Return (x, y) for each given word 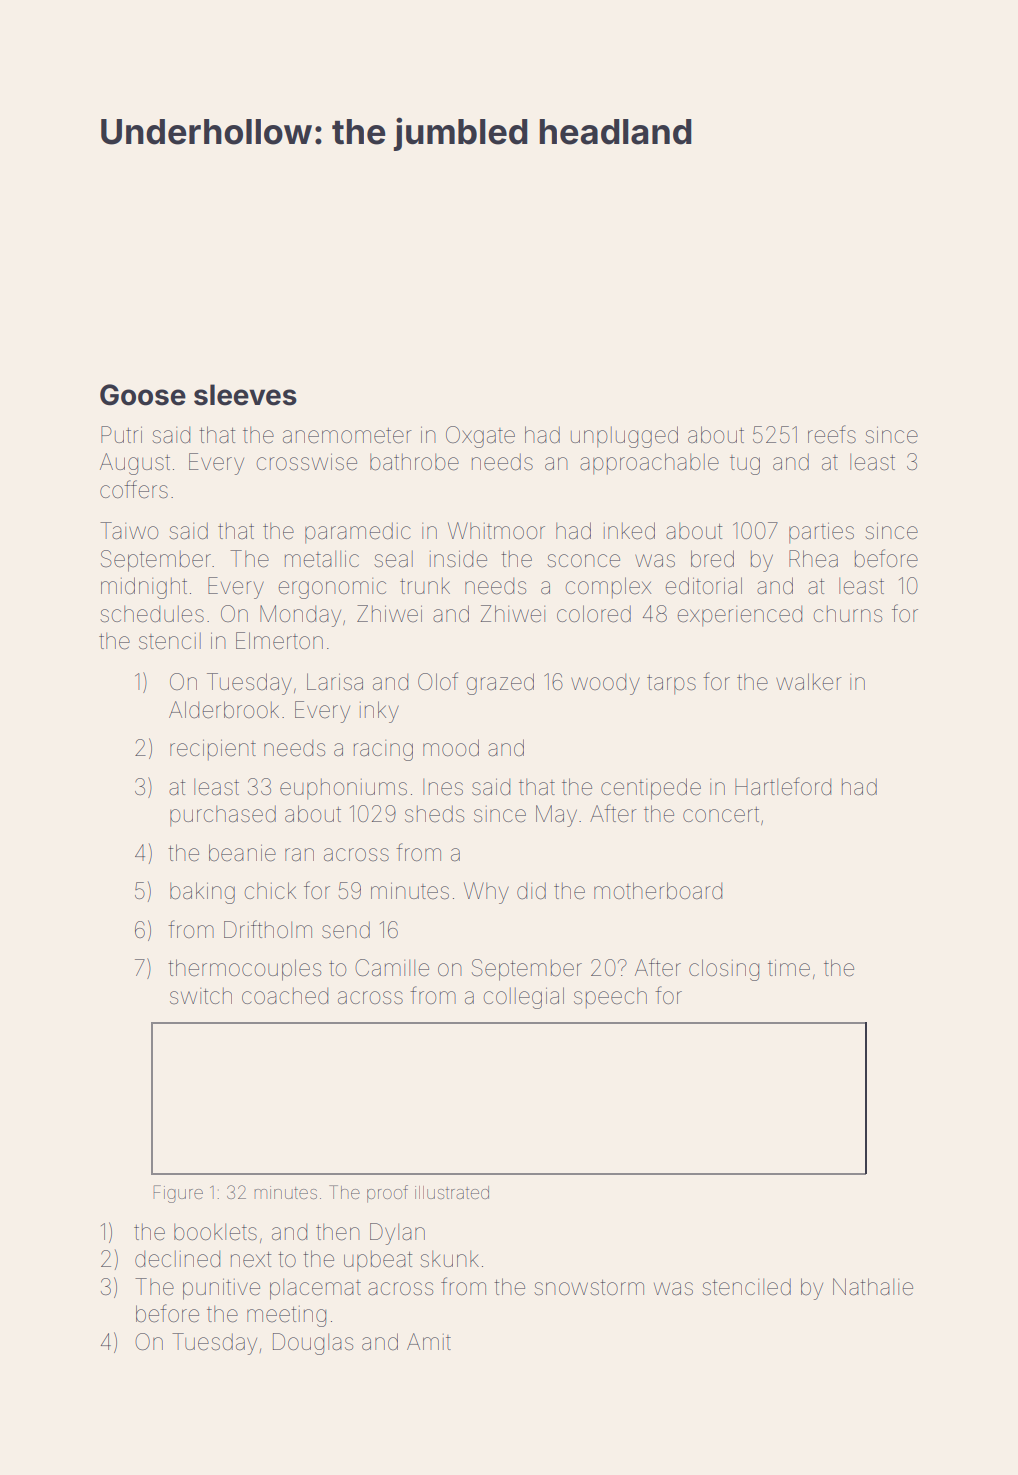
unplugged (624, 437)
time (789, 968)
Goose (143, 395)
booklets (215, 1232)
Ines (443, 787)
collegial (524, 998)
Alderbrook (224, 710)
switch (201, 996)
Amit (429, 1341)
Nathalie (873, 1287)
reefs (832, 434)
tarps (671, 685)
